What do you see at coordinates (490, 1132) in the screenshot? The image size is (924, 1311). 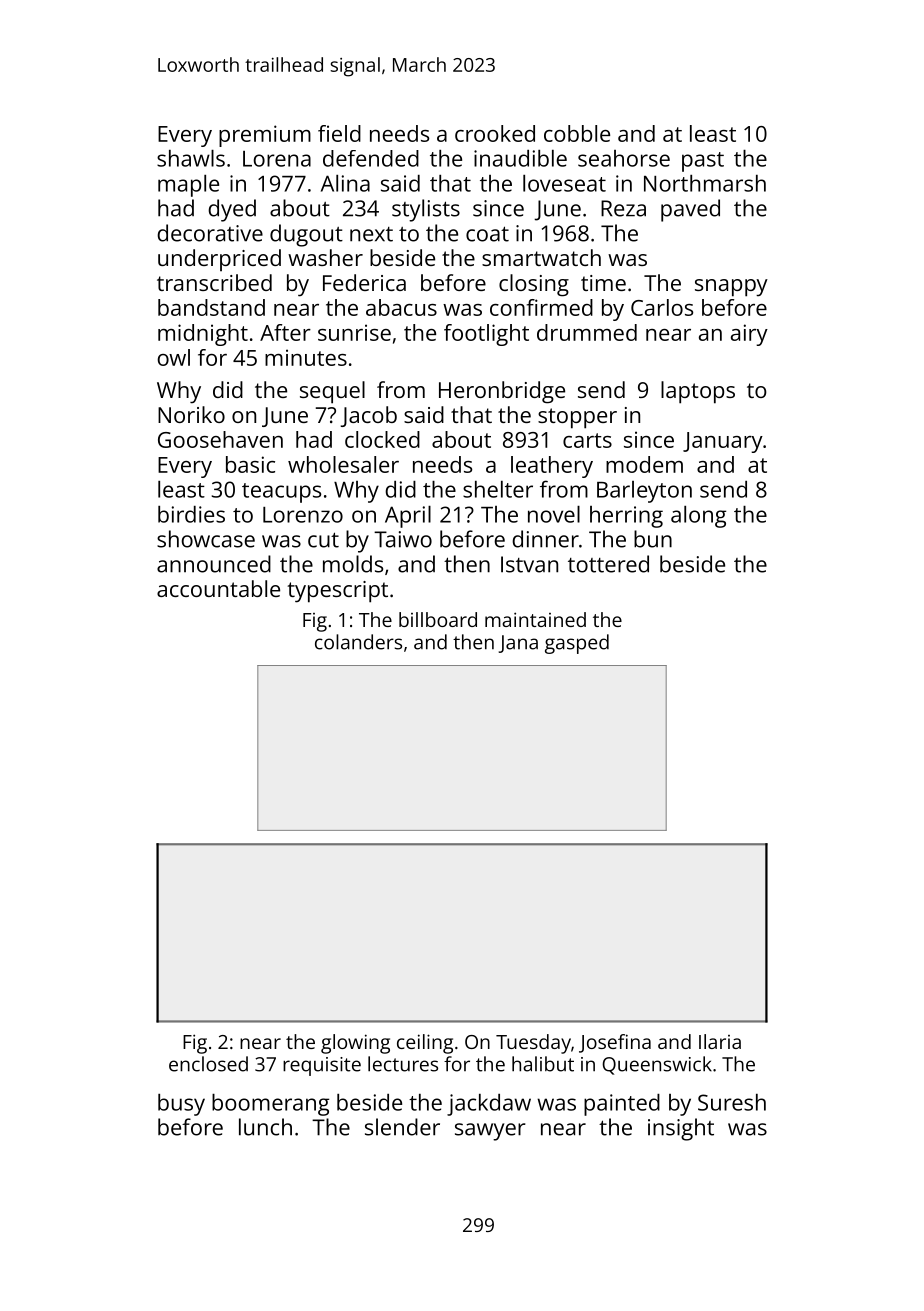 I see `sawyer` at bounding box center [490, 1132].
